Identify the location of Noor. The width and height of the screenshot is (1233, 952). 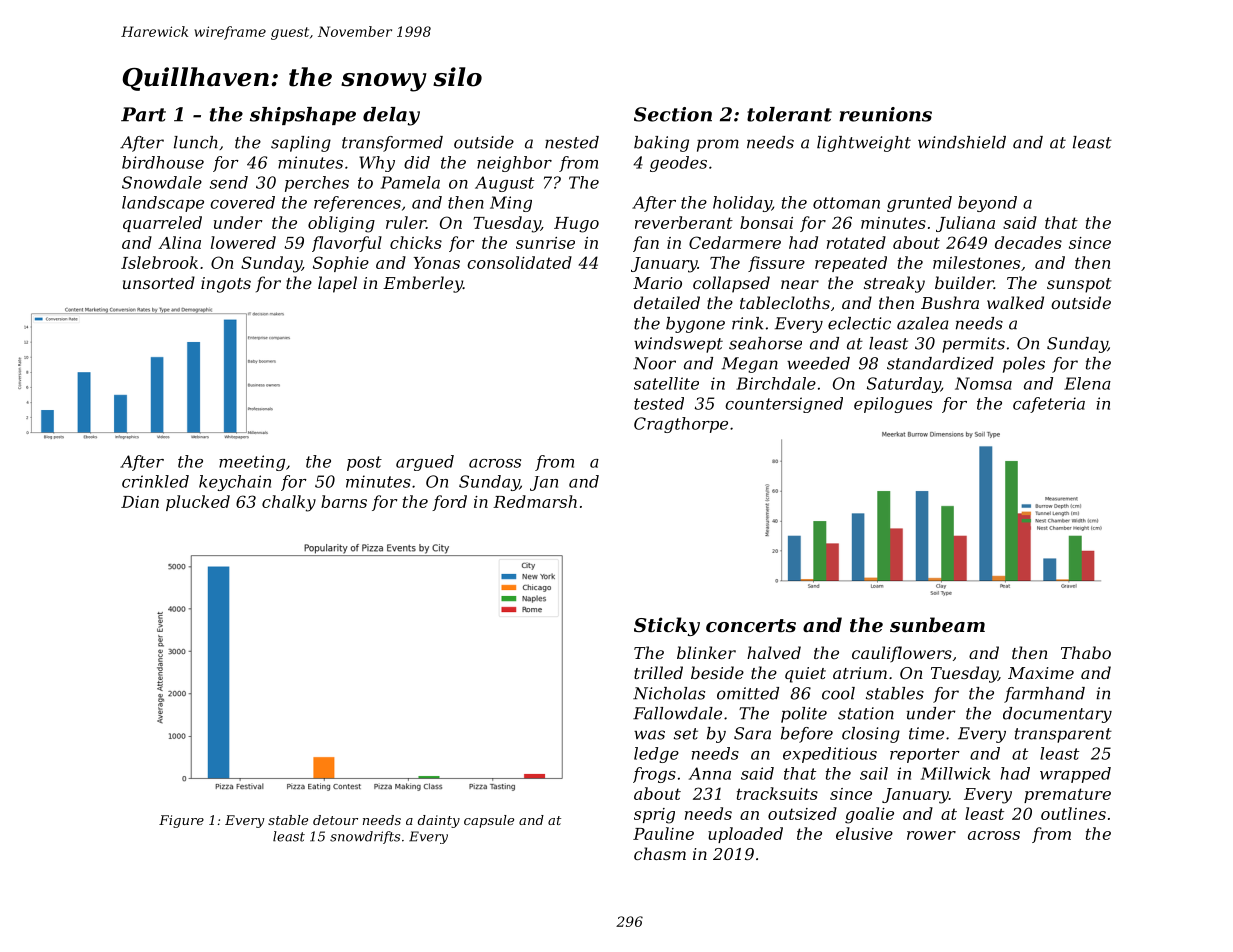
(654, 363).
